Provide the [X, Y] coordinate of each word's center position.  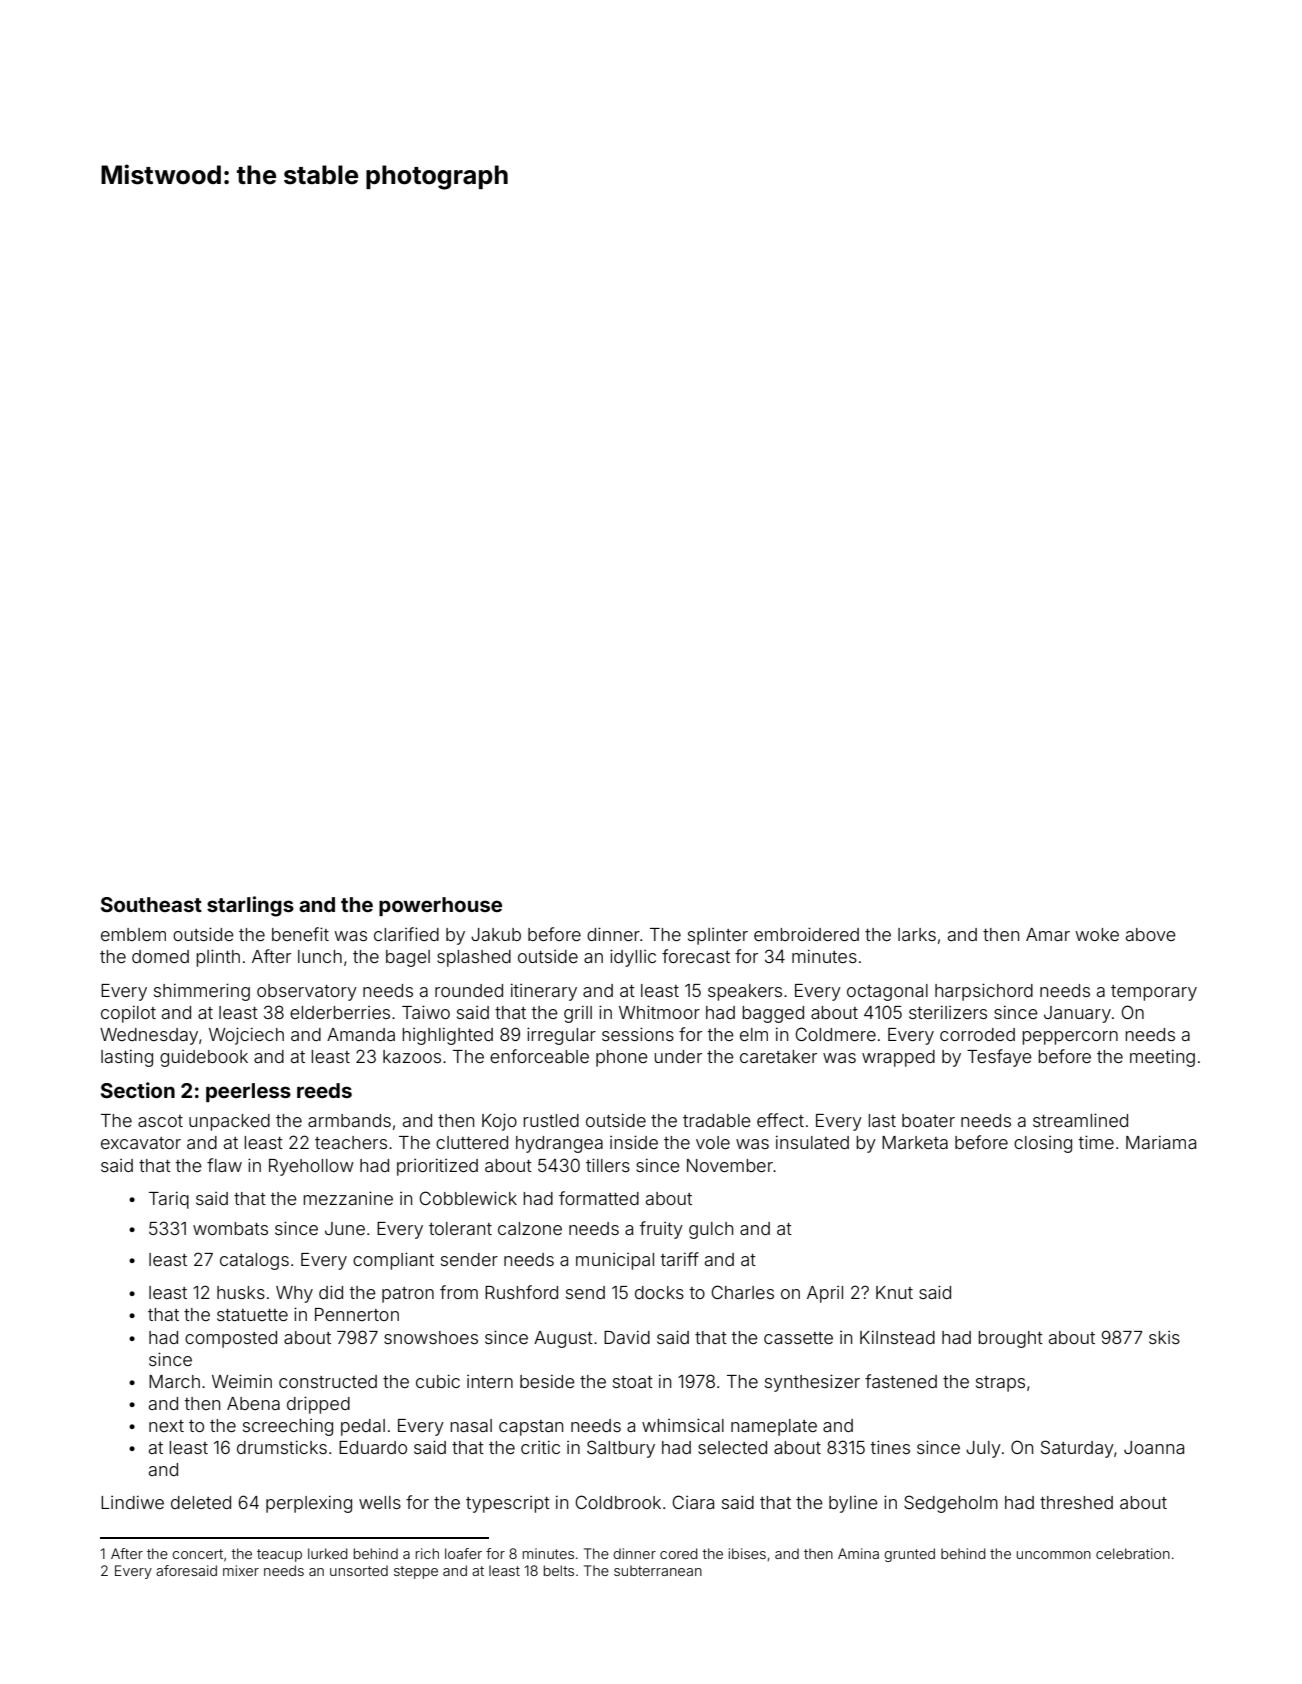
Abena [253, 1403]
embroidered [806, 934]
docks [659, 1292]
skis [1164, 1337]
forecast [696, 956]
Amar [1048, 934]
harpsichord [984, 992]
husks [241, 1292]
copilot [128, 1014]
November [730, 1165]
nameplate [774, 1427]
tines [890, 1447]
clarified [406, 934]
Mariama [1161, 1142]
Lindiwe [132, 1502]
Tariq [169, 1200]
